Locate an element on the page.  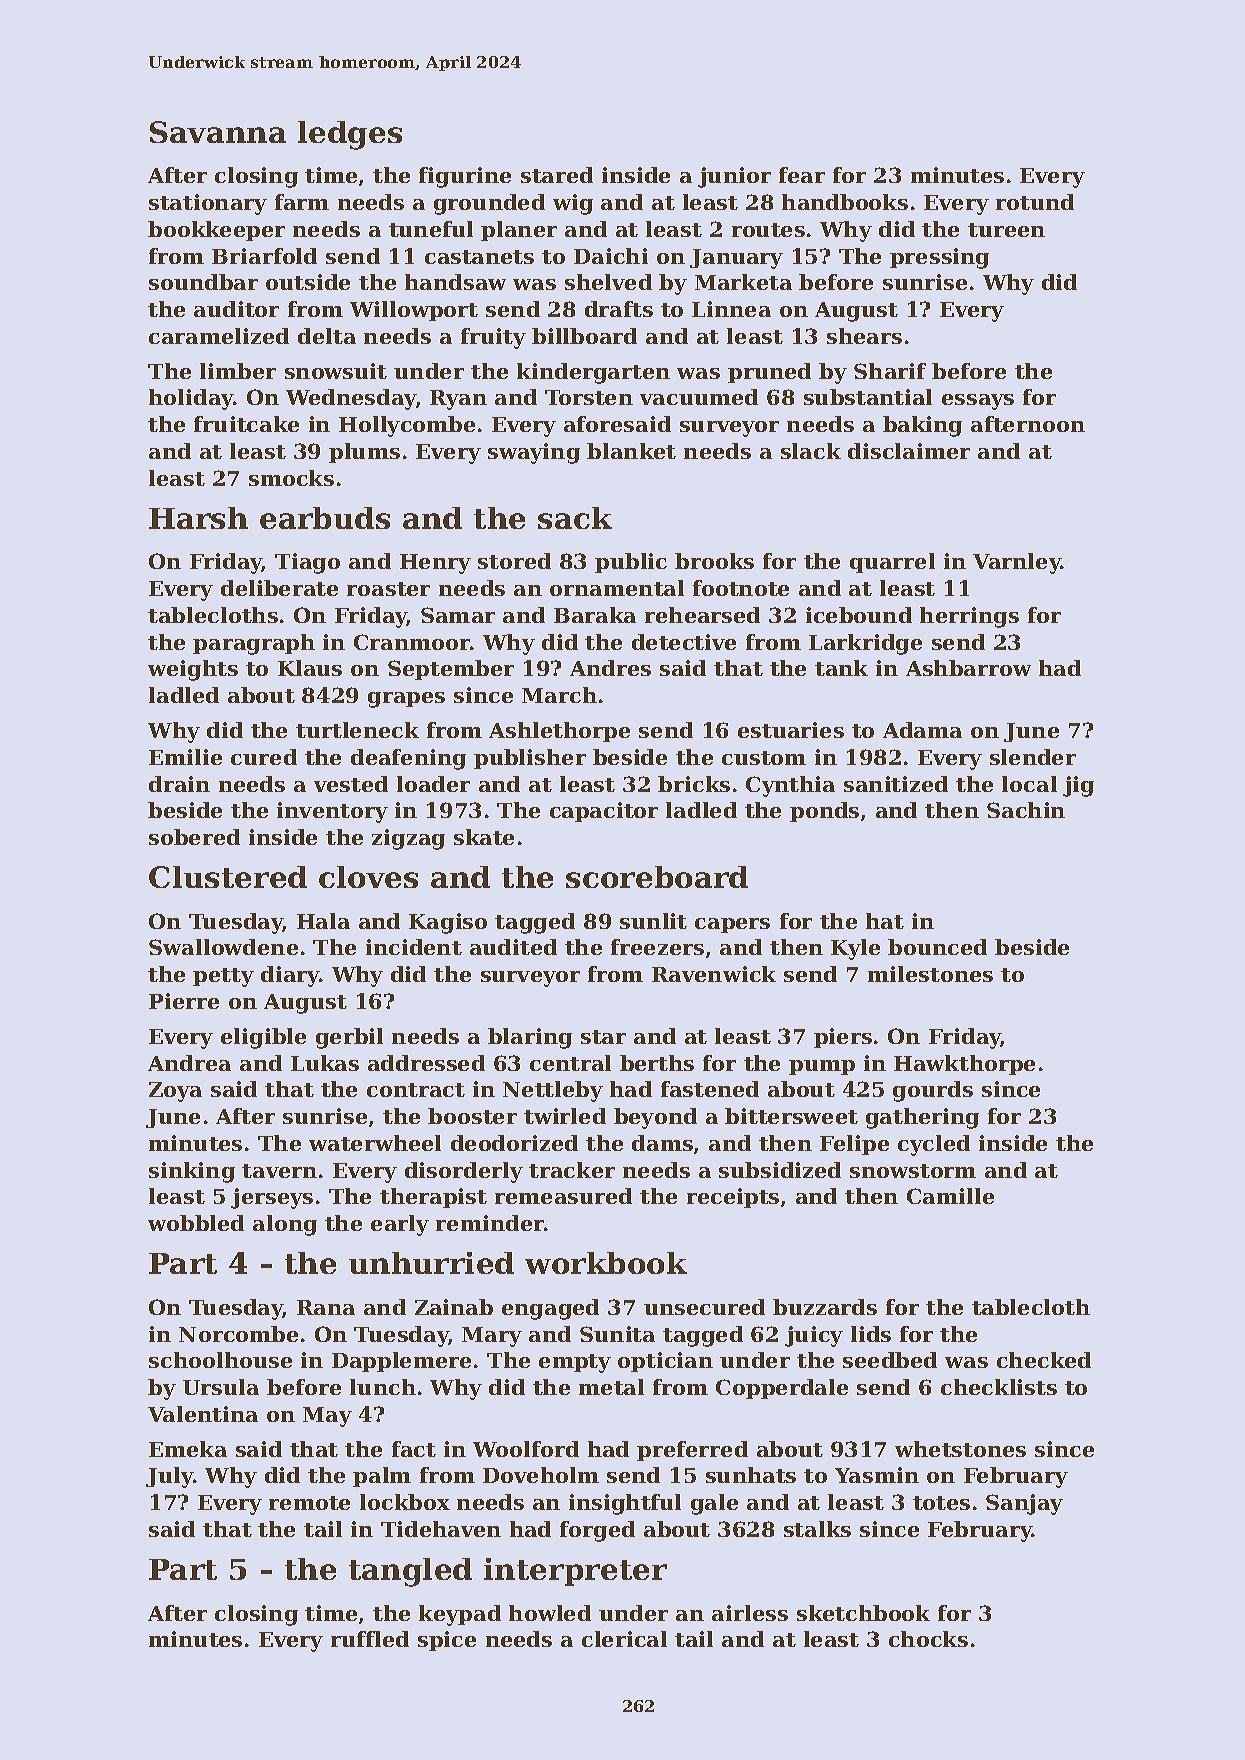
Daichi is located at coordinates (611, 256).
